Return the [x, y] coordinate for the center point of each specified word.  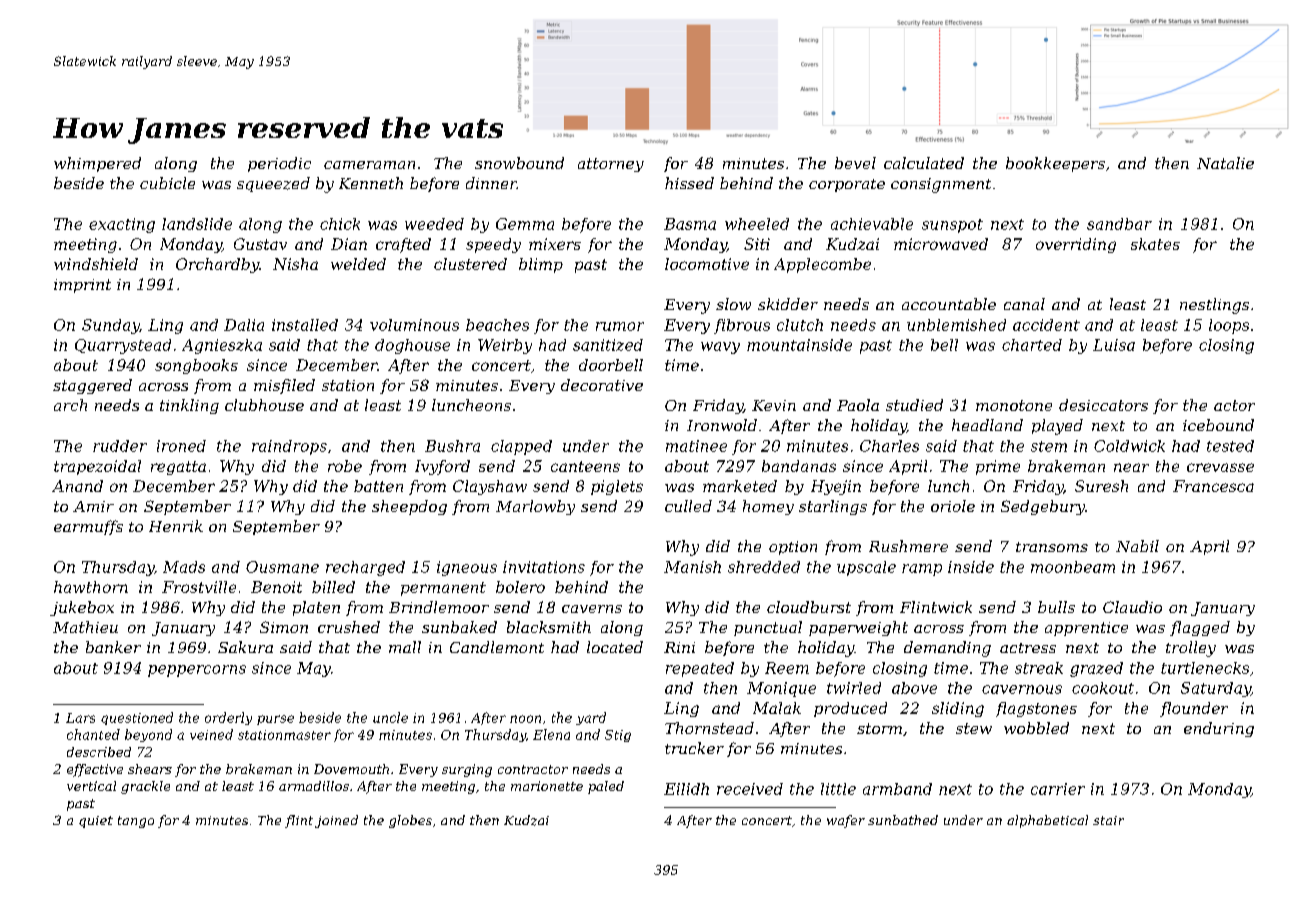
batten [378, 486]
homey [768, 507]
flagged [1200, 628]
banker [113, 647]
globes [410, 821]
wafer [846, 821]
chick [340, 224]
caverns [592, 609]
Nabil [1137, 546]
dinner [491, 183]
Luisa [1114, 345]
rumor [620, 326]
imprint [82, 286]
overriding [1076, 245]
